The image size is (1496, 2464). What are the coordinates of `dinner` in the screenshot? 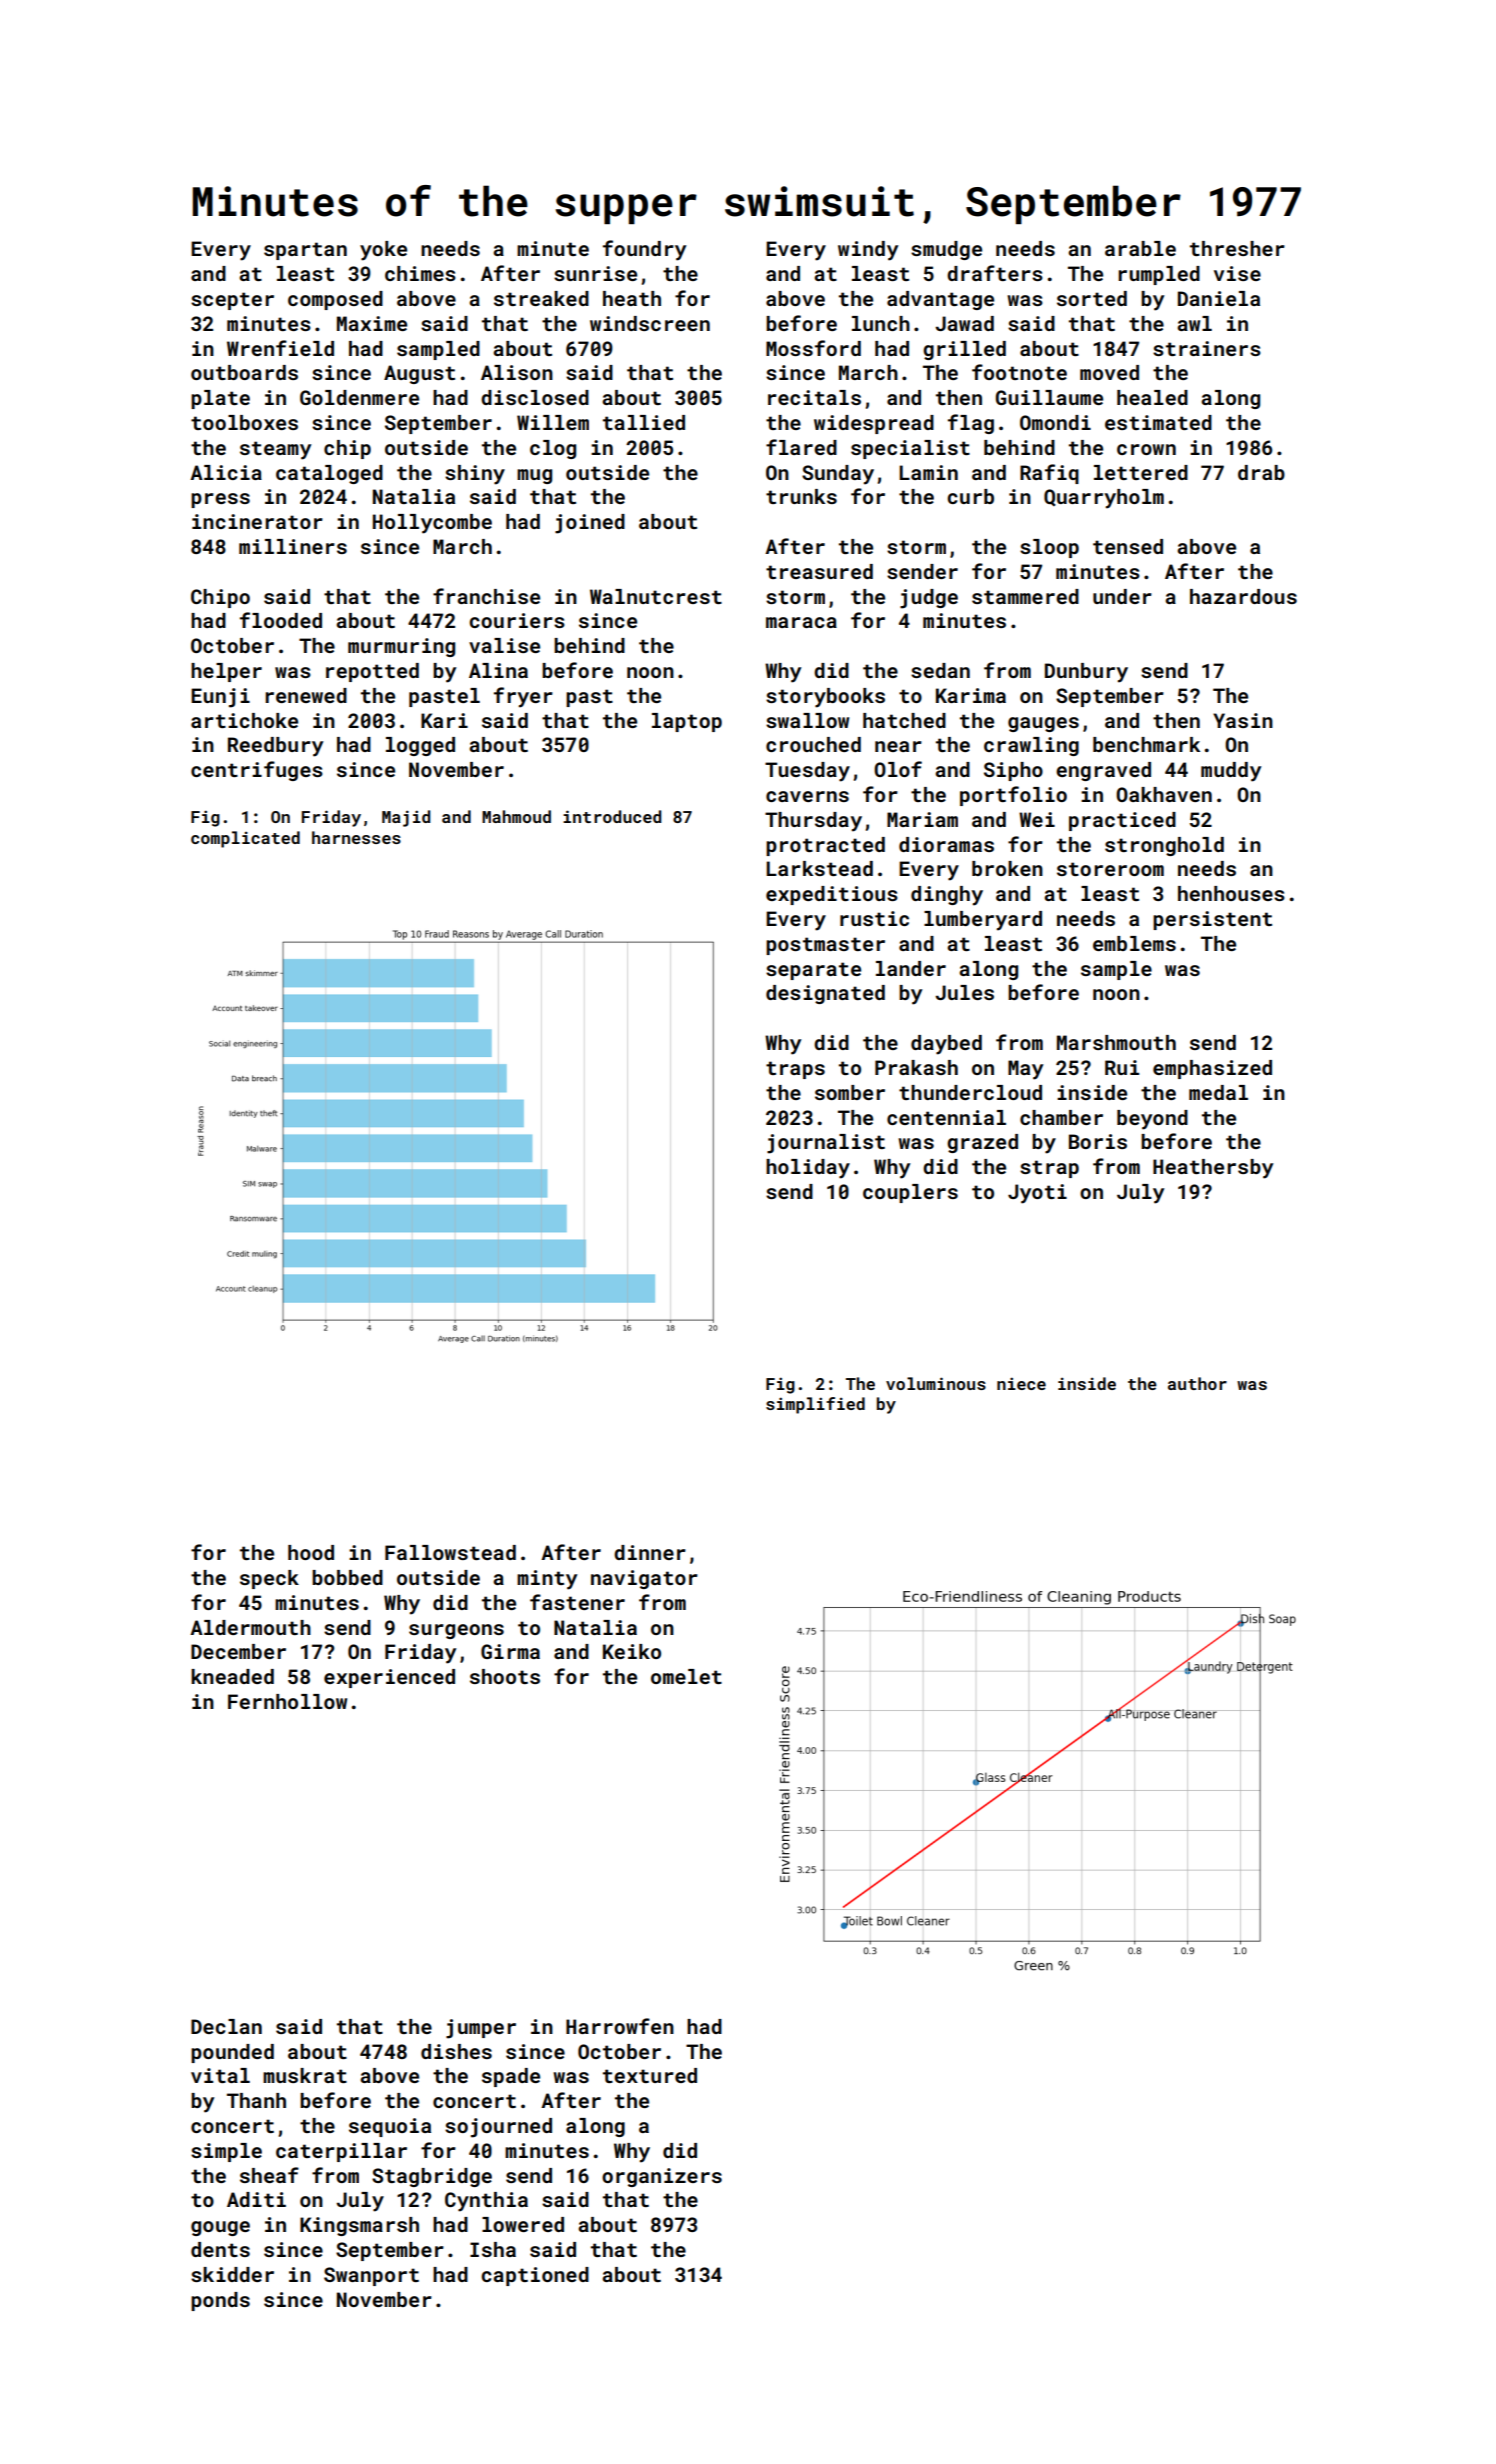 It's located at (650, 1552).
